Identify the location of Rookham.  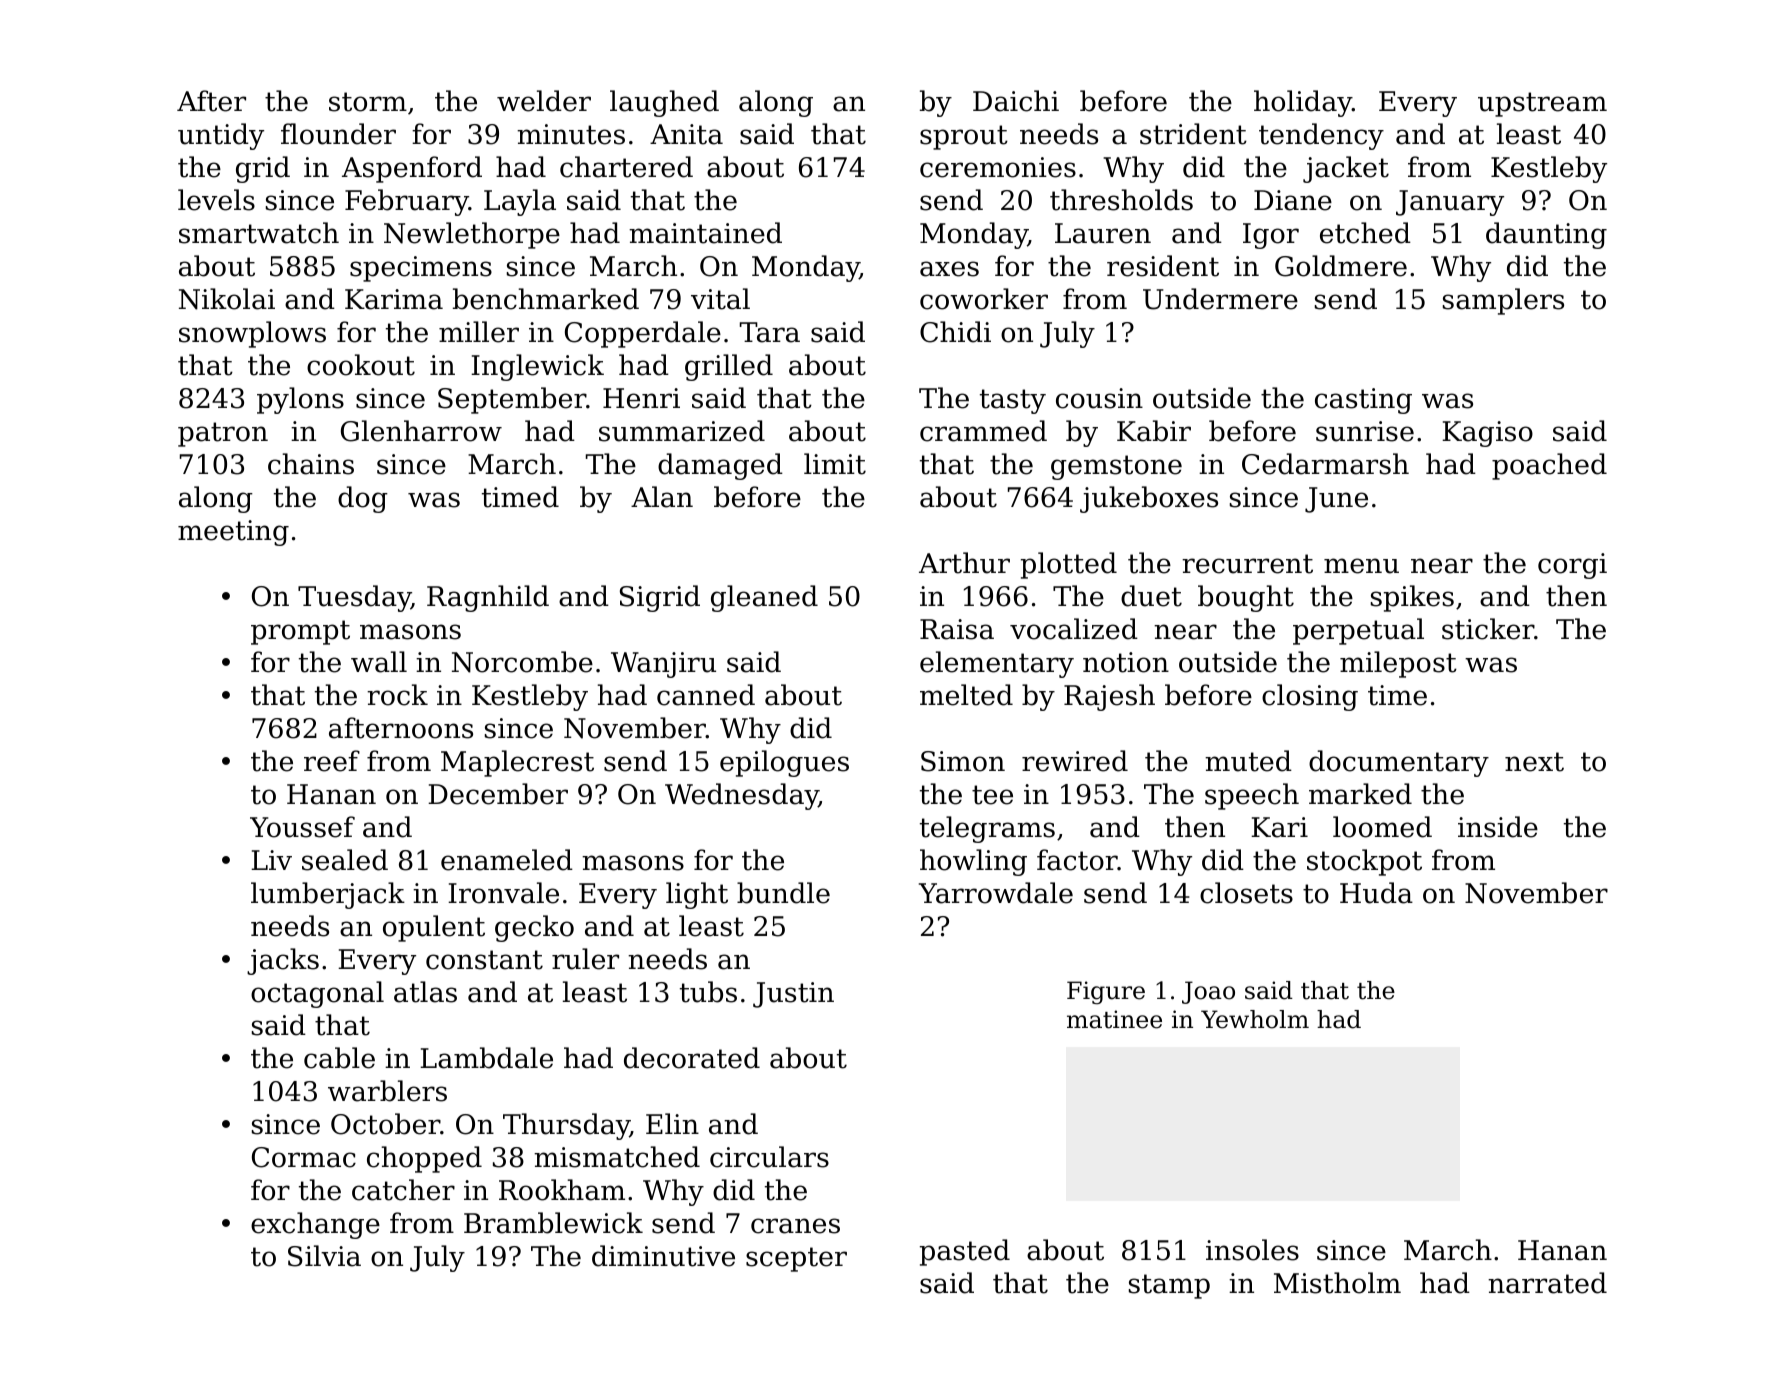
(562, 1190).
